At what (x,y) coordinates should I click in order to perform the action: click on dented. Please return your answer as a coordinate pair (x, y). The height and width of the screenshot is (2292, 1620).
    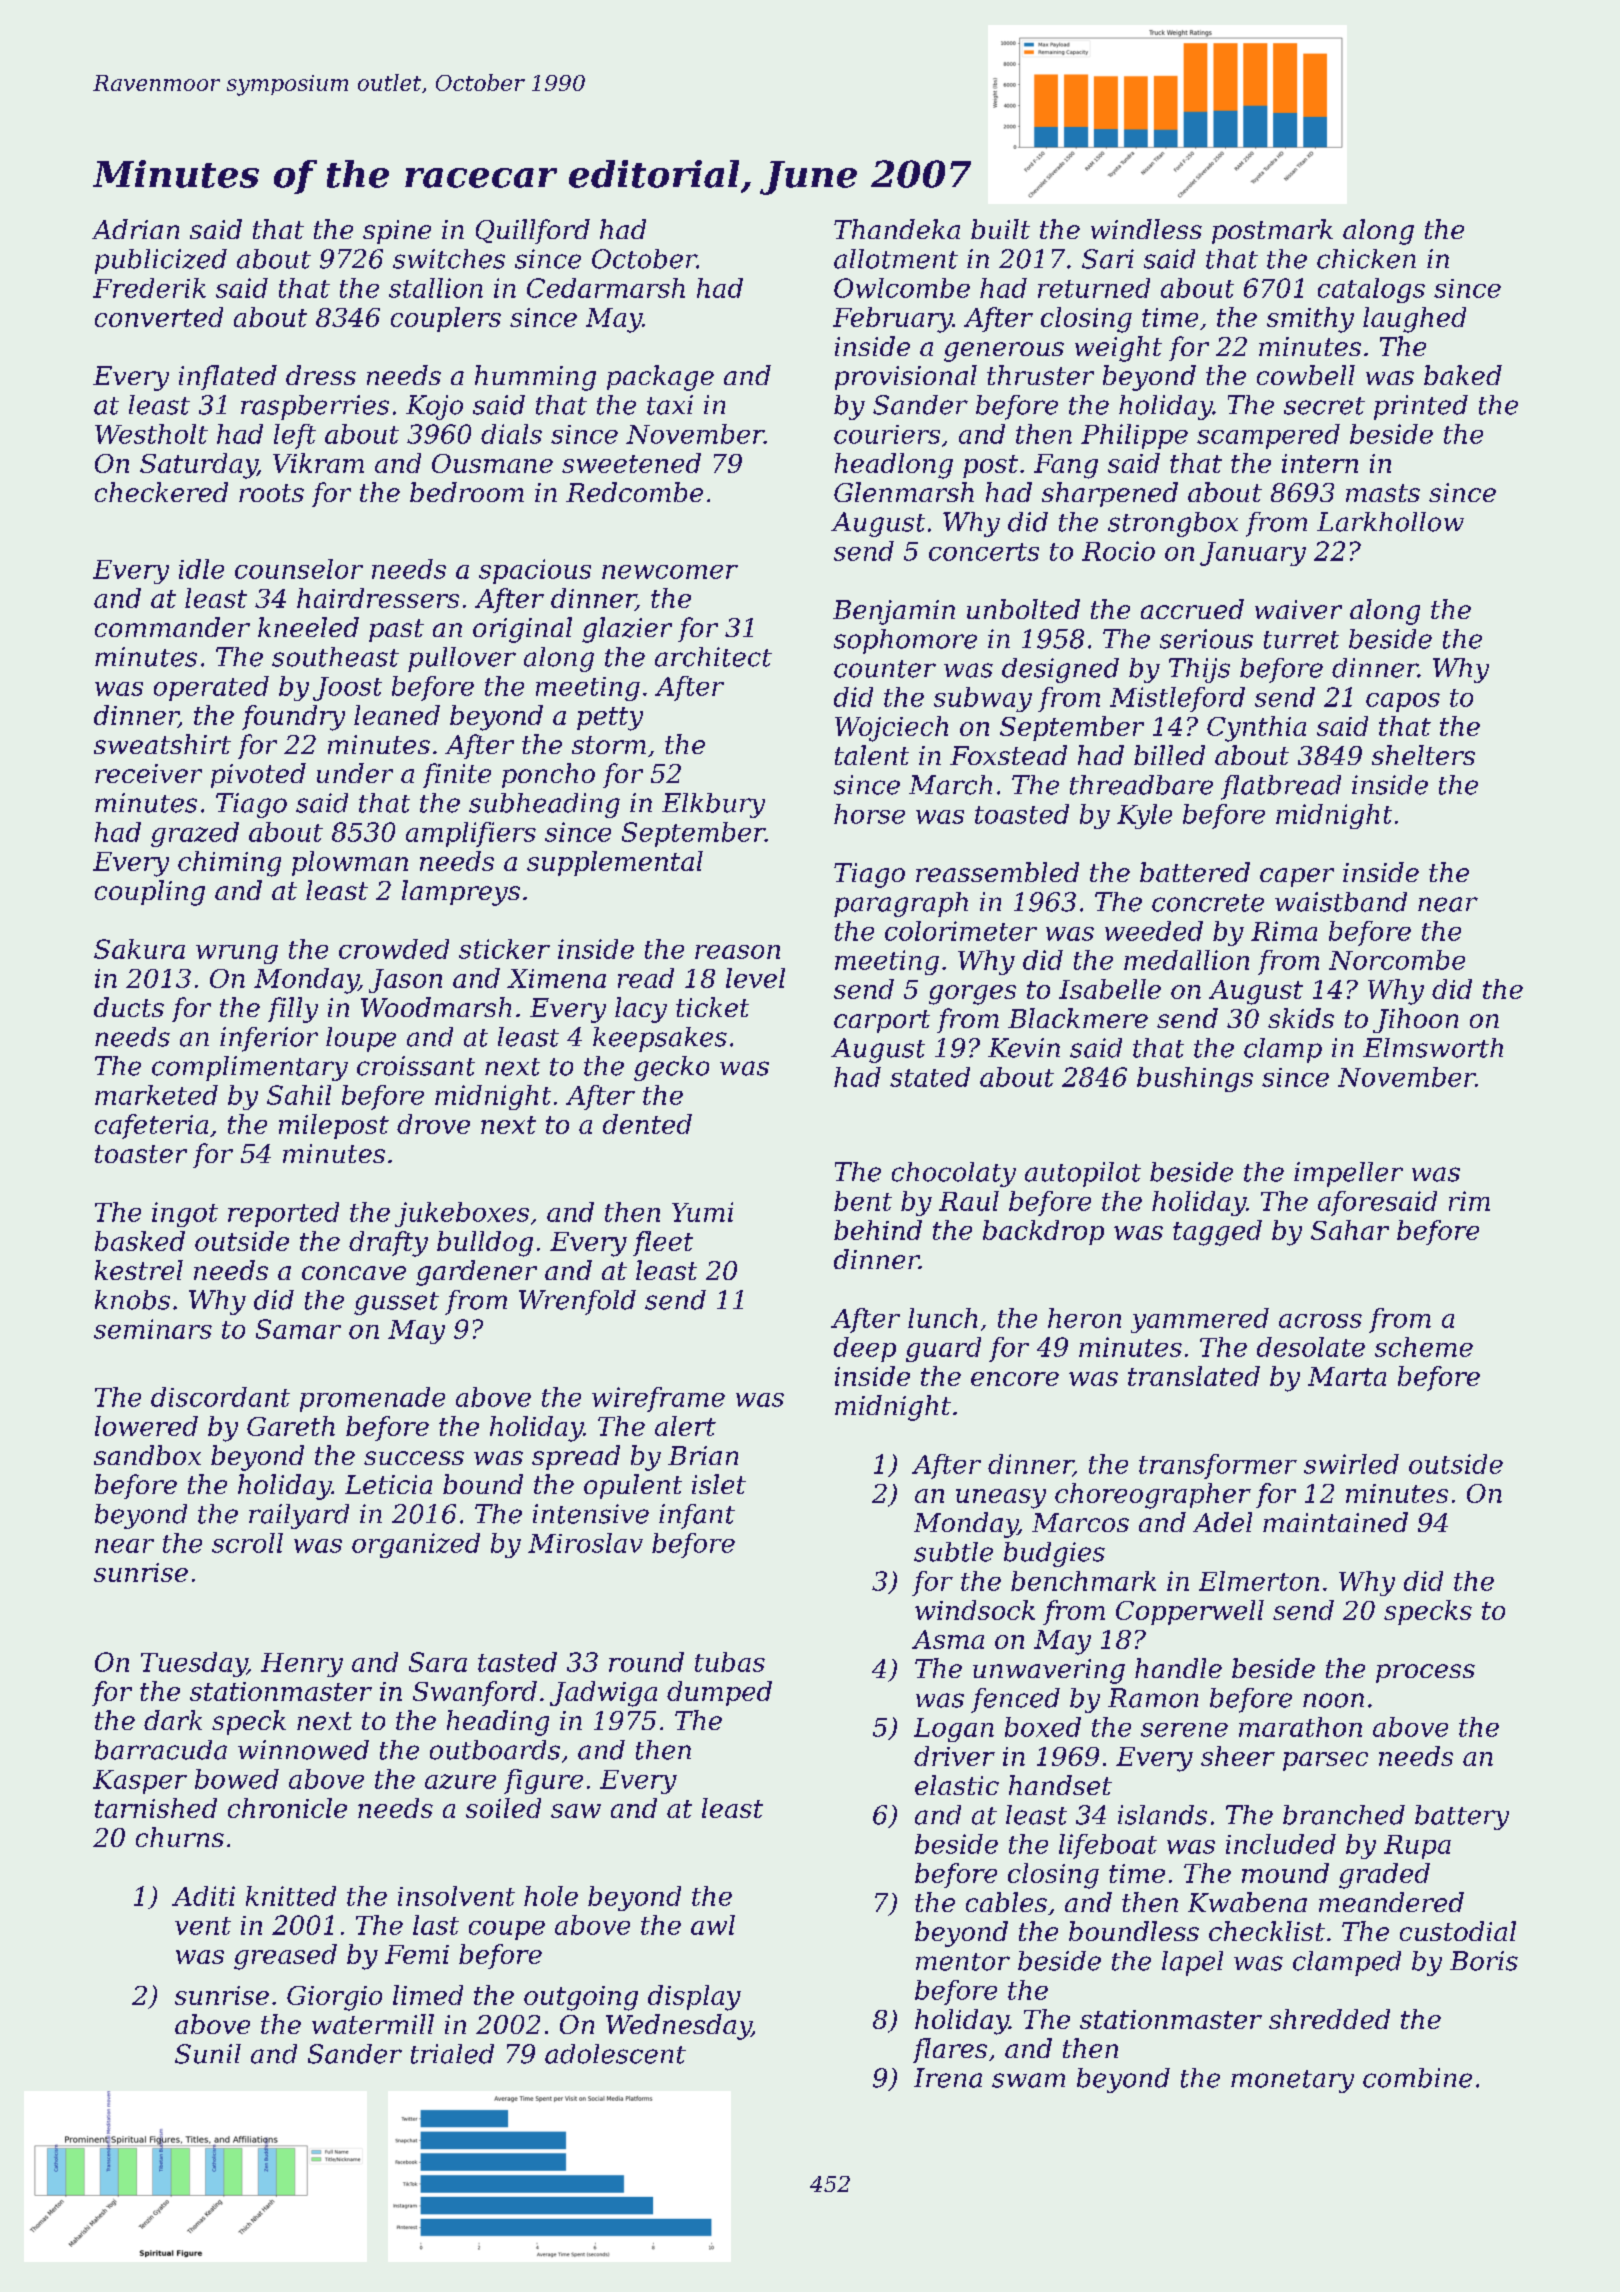
    Looking at the image, I should click on (647, 1124).
